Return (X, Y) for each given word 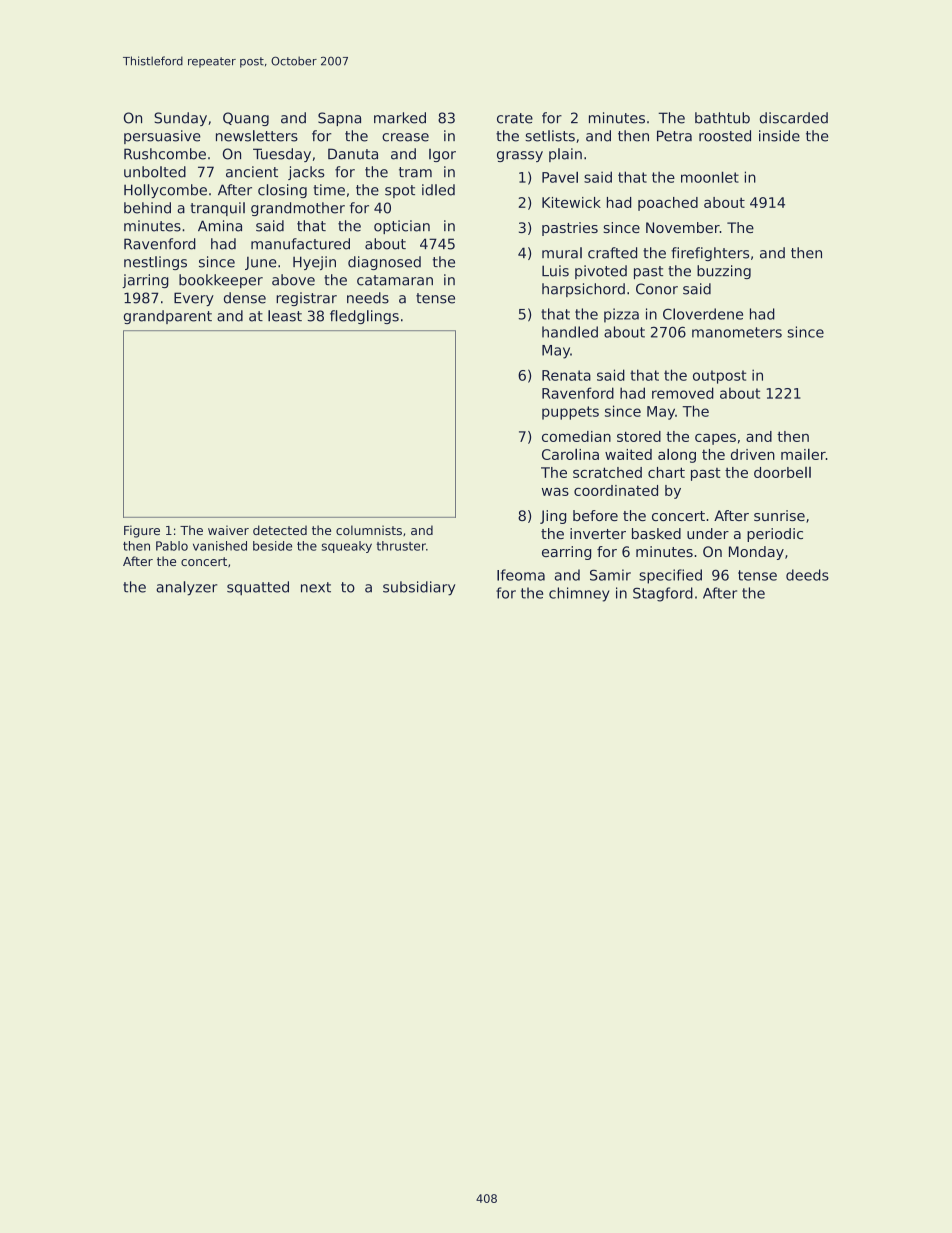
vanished (220, 546)
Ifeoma (521, 575)
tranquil (217, 209)
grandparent (168, 317)
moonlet (710, 177)
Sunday (180, 119)
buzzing (724, 272)
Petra (674, 136)
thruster (401, 546)
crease (405, 137)
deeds (807, 575)
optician (402, 227)
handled (570, 332)
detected (280, 530)
